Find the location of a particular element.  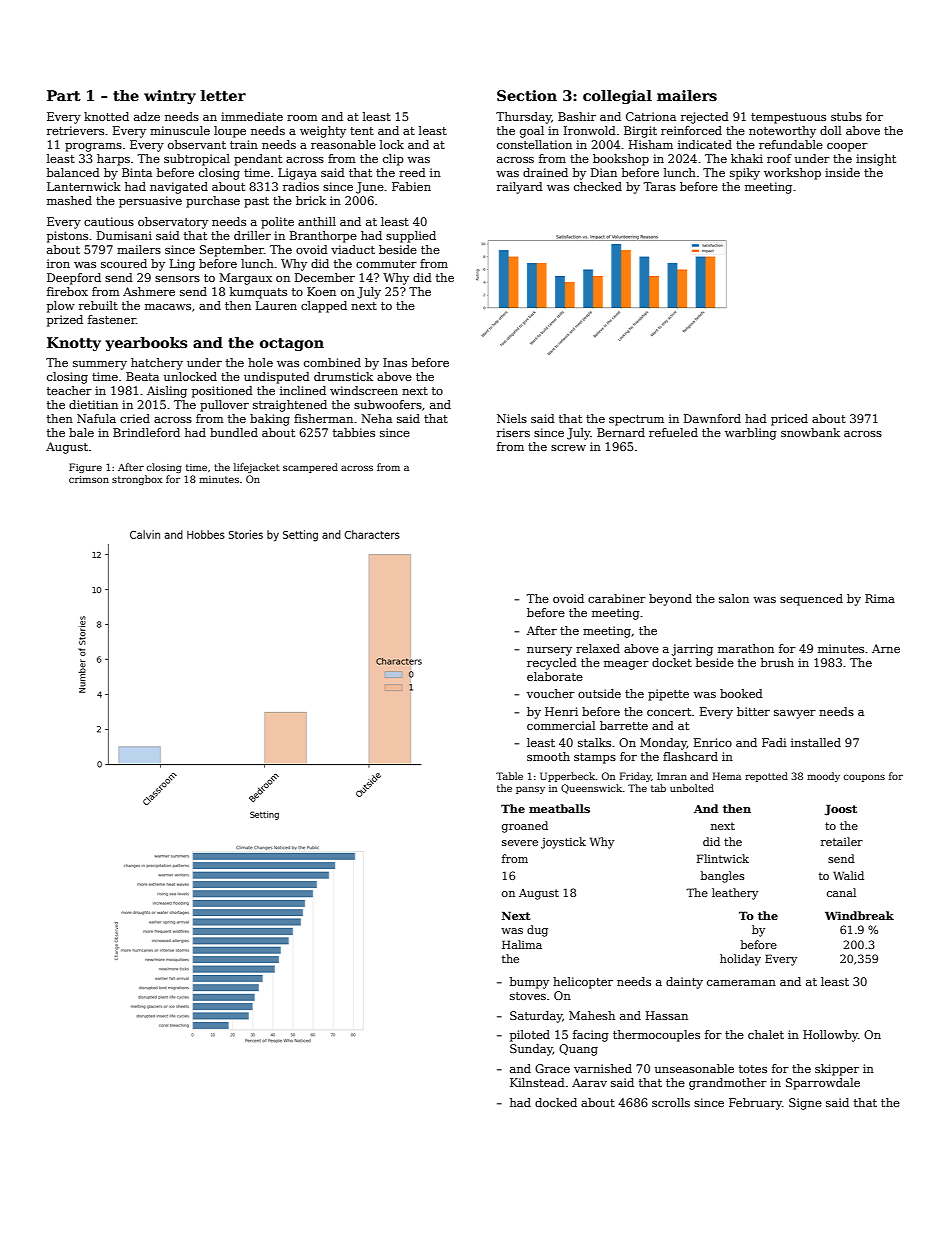

workshop is located at coordinates (792, 174).
